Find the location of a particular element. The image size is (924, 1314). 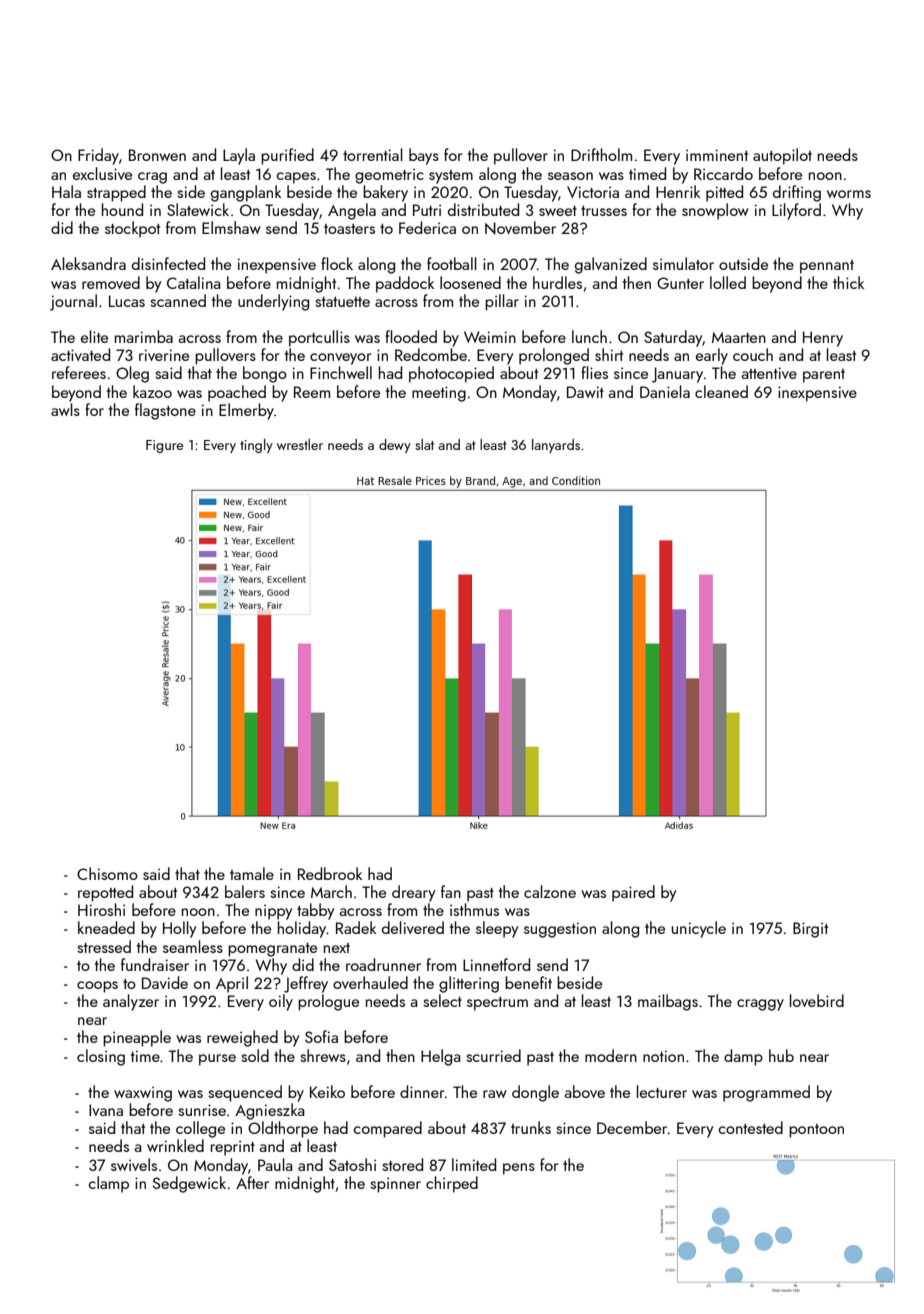

worms is located at coordinates (849, 194).
